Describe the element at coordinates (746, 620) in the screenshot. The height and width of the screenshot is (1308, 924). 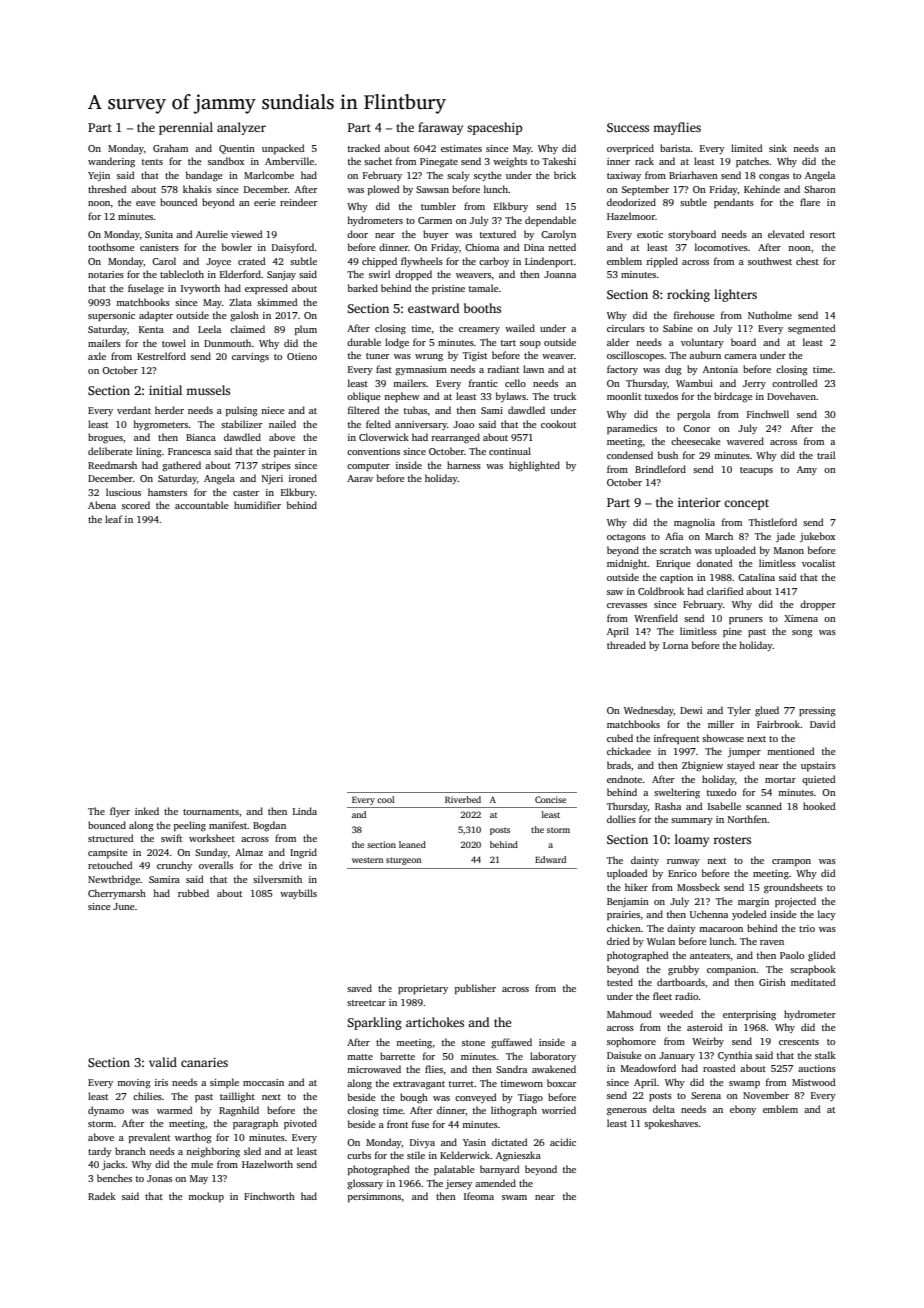
I see `pruners` at that location.
